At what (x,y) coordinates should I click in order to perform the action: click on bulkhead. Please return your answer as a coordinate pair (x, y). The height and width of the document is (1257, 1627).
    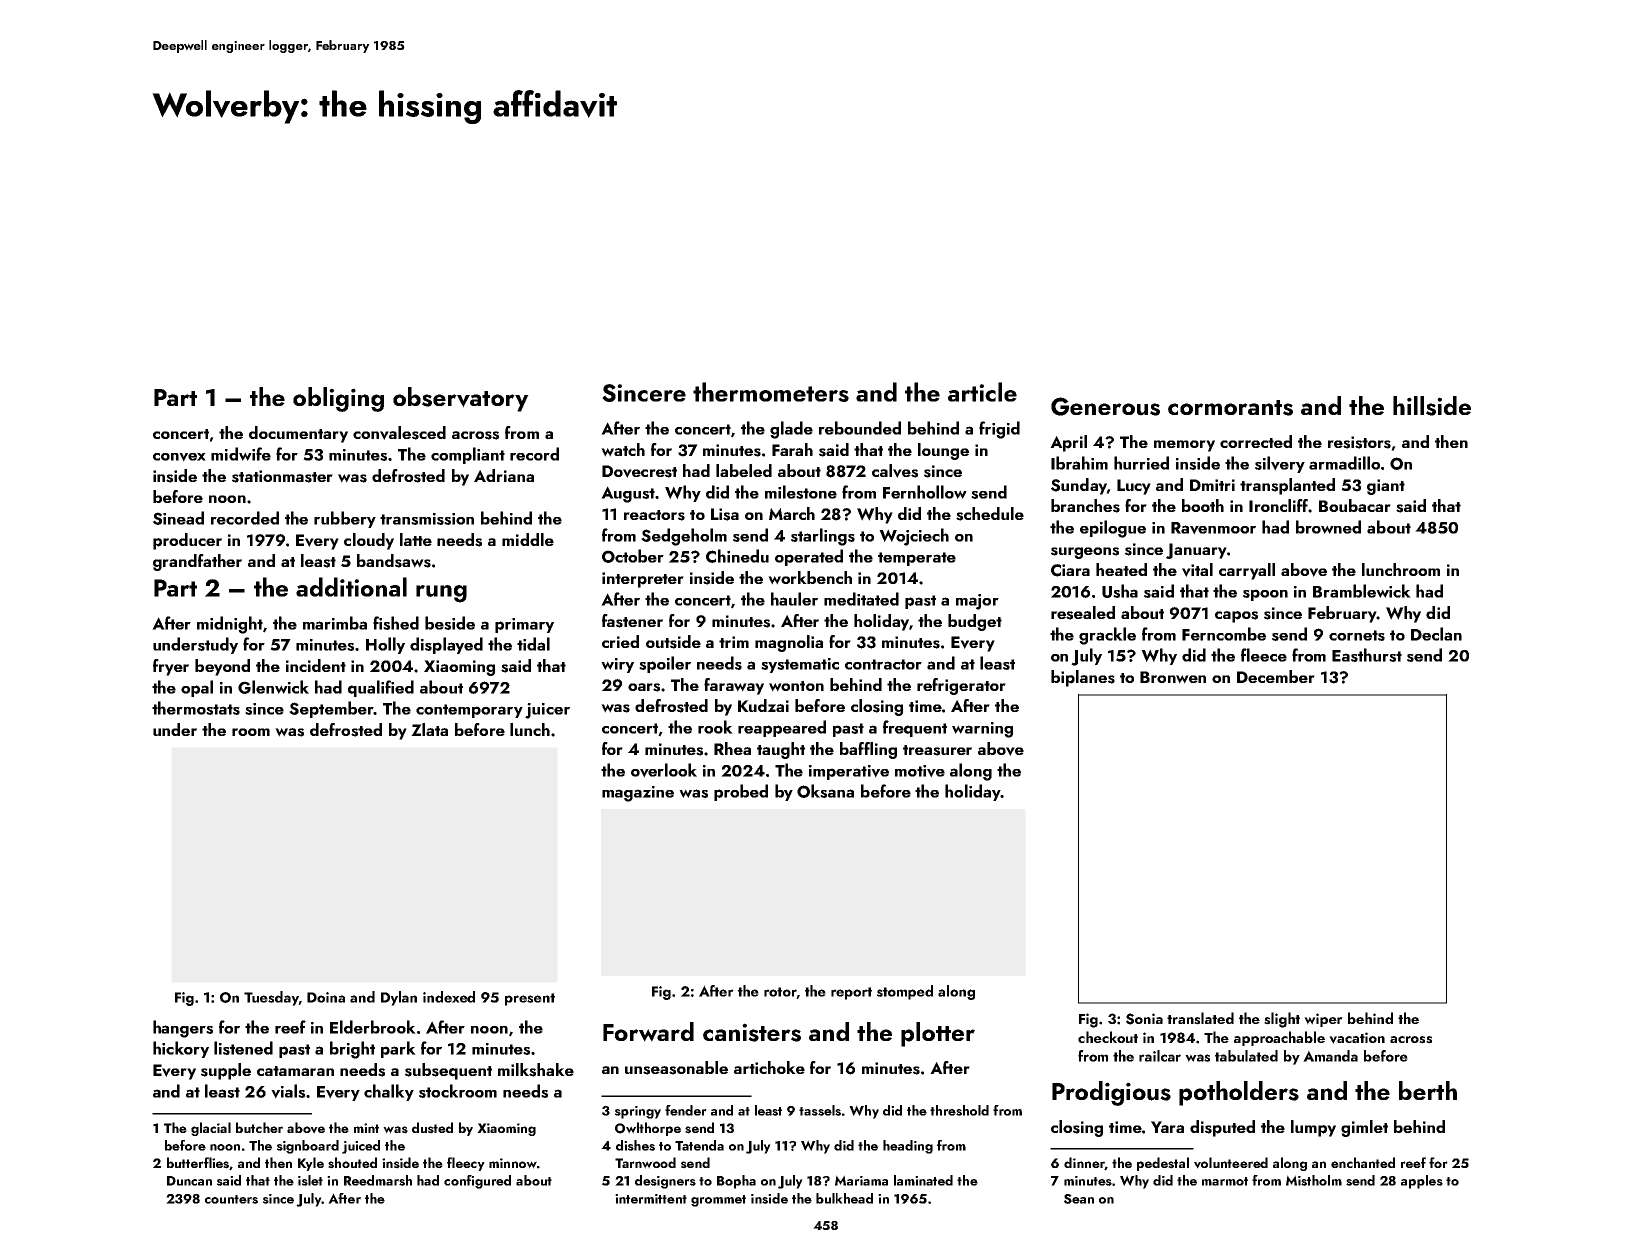
    Looking at the image, I should click on (844, 1198).
